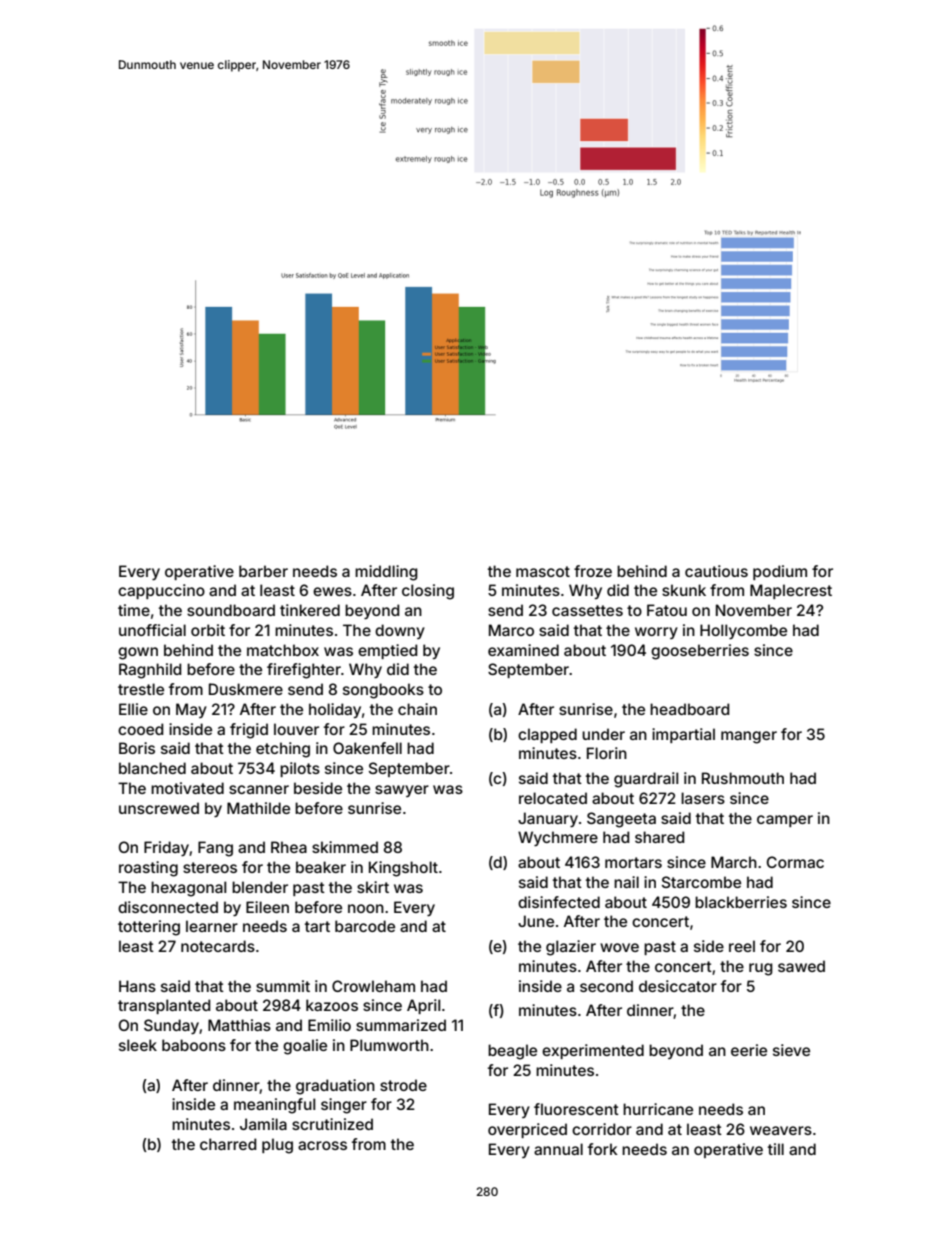 The image size is (952, 1233). I want to click on Rushmouth, so click(743, 778).
